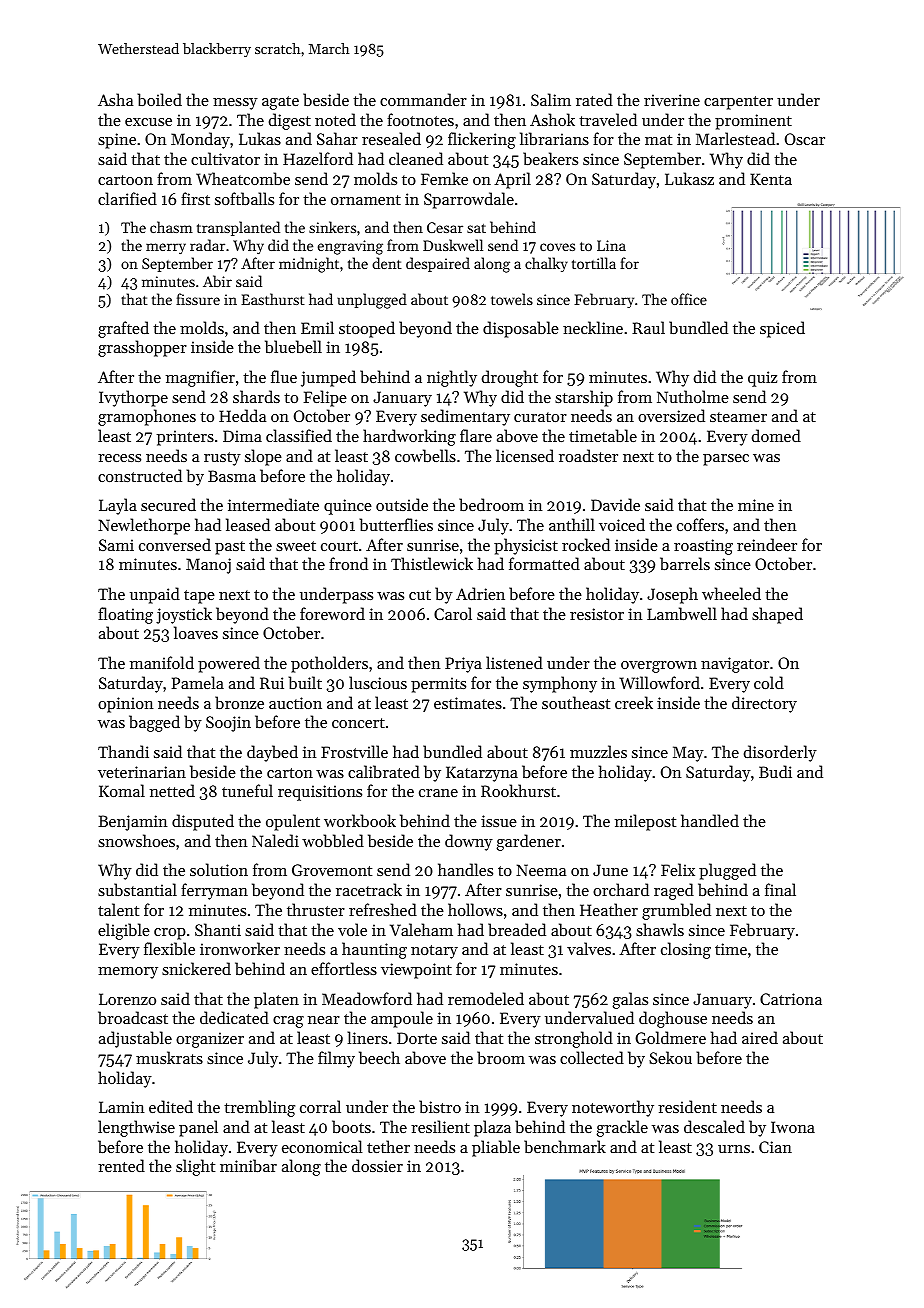  I want to click on Raul, so click(648, 327).
